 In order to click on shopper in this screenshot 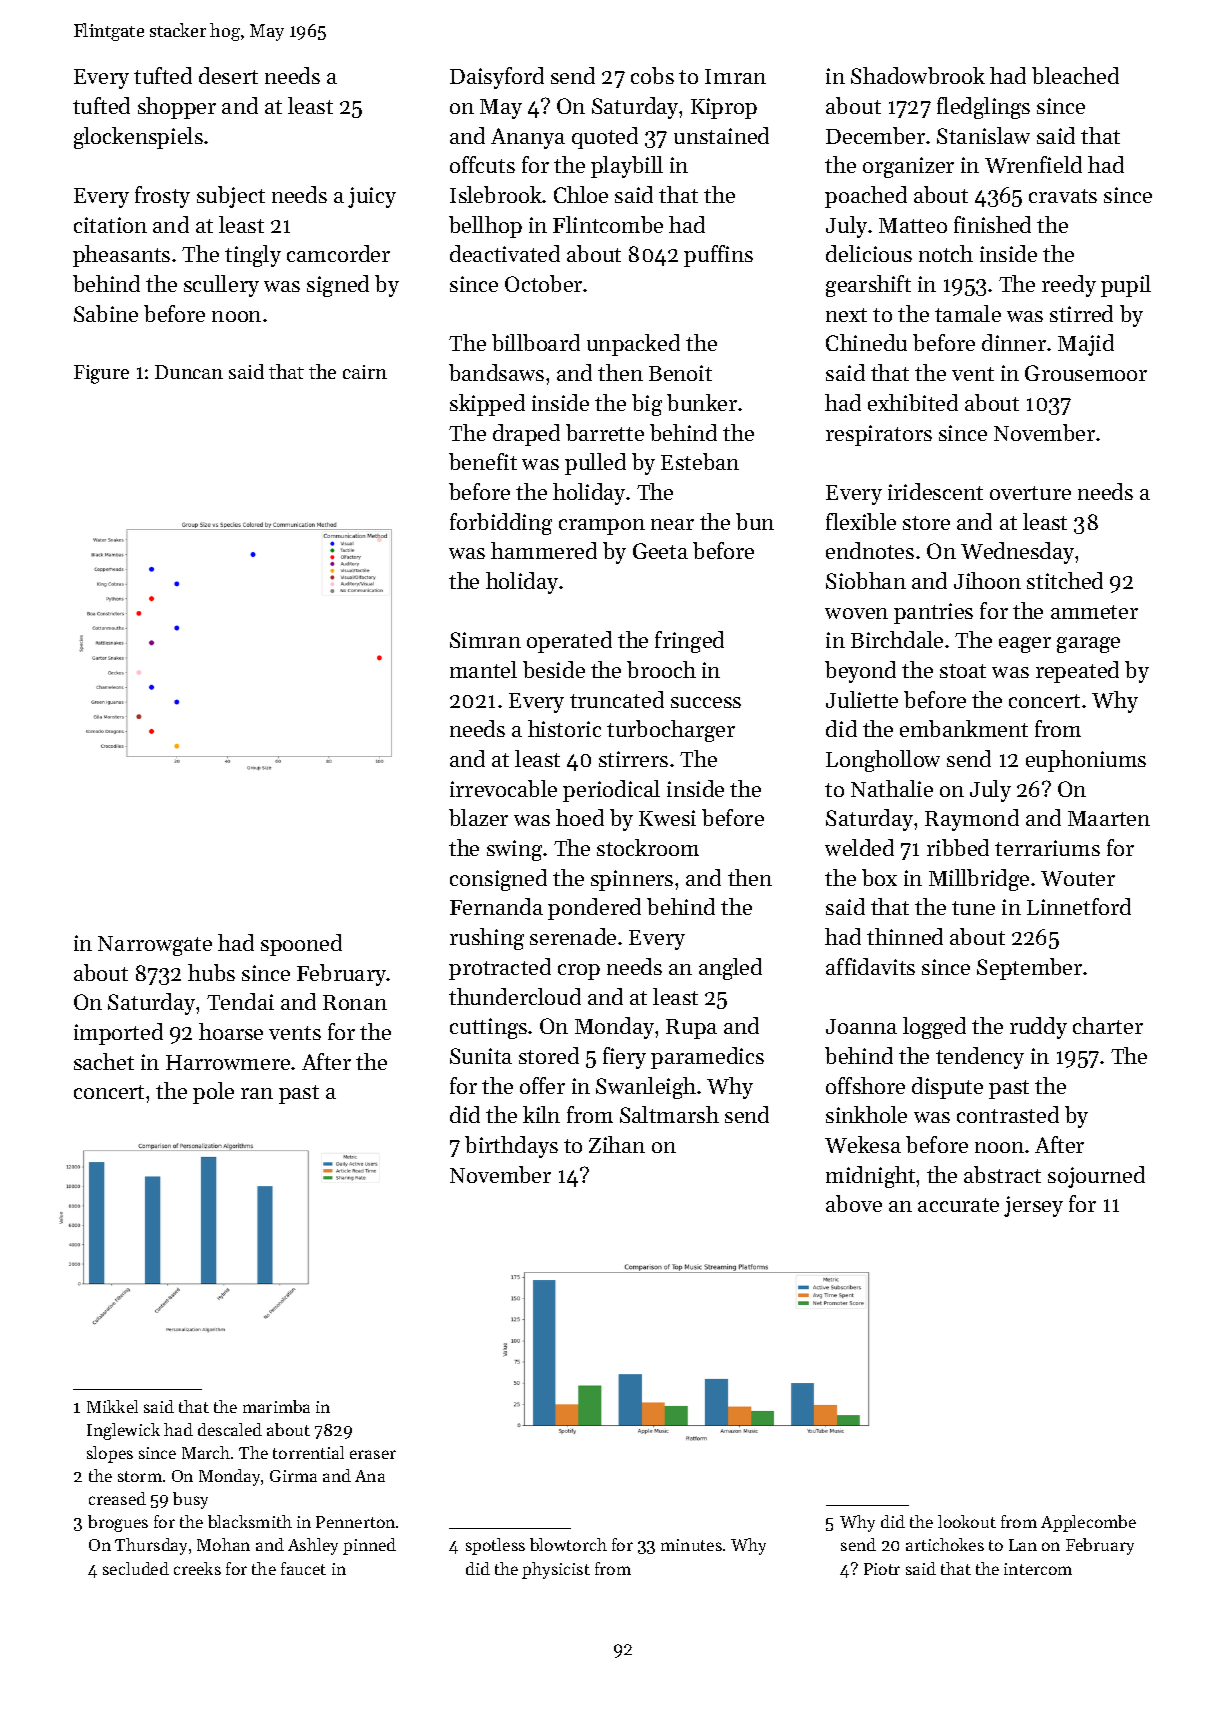, I will do `click(177, 108)`.
